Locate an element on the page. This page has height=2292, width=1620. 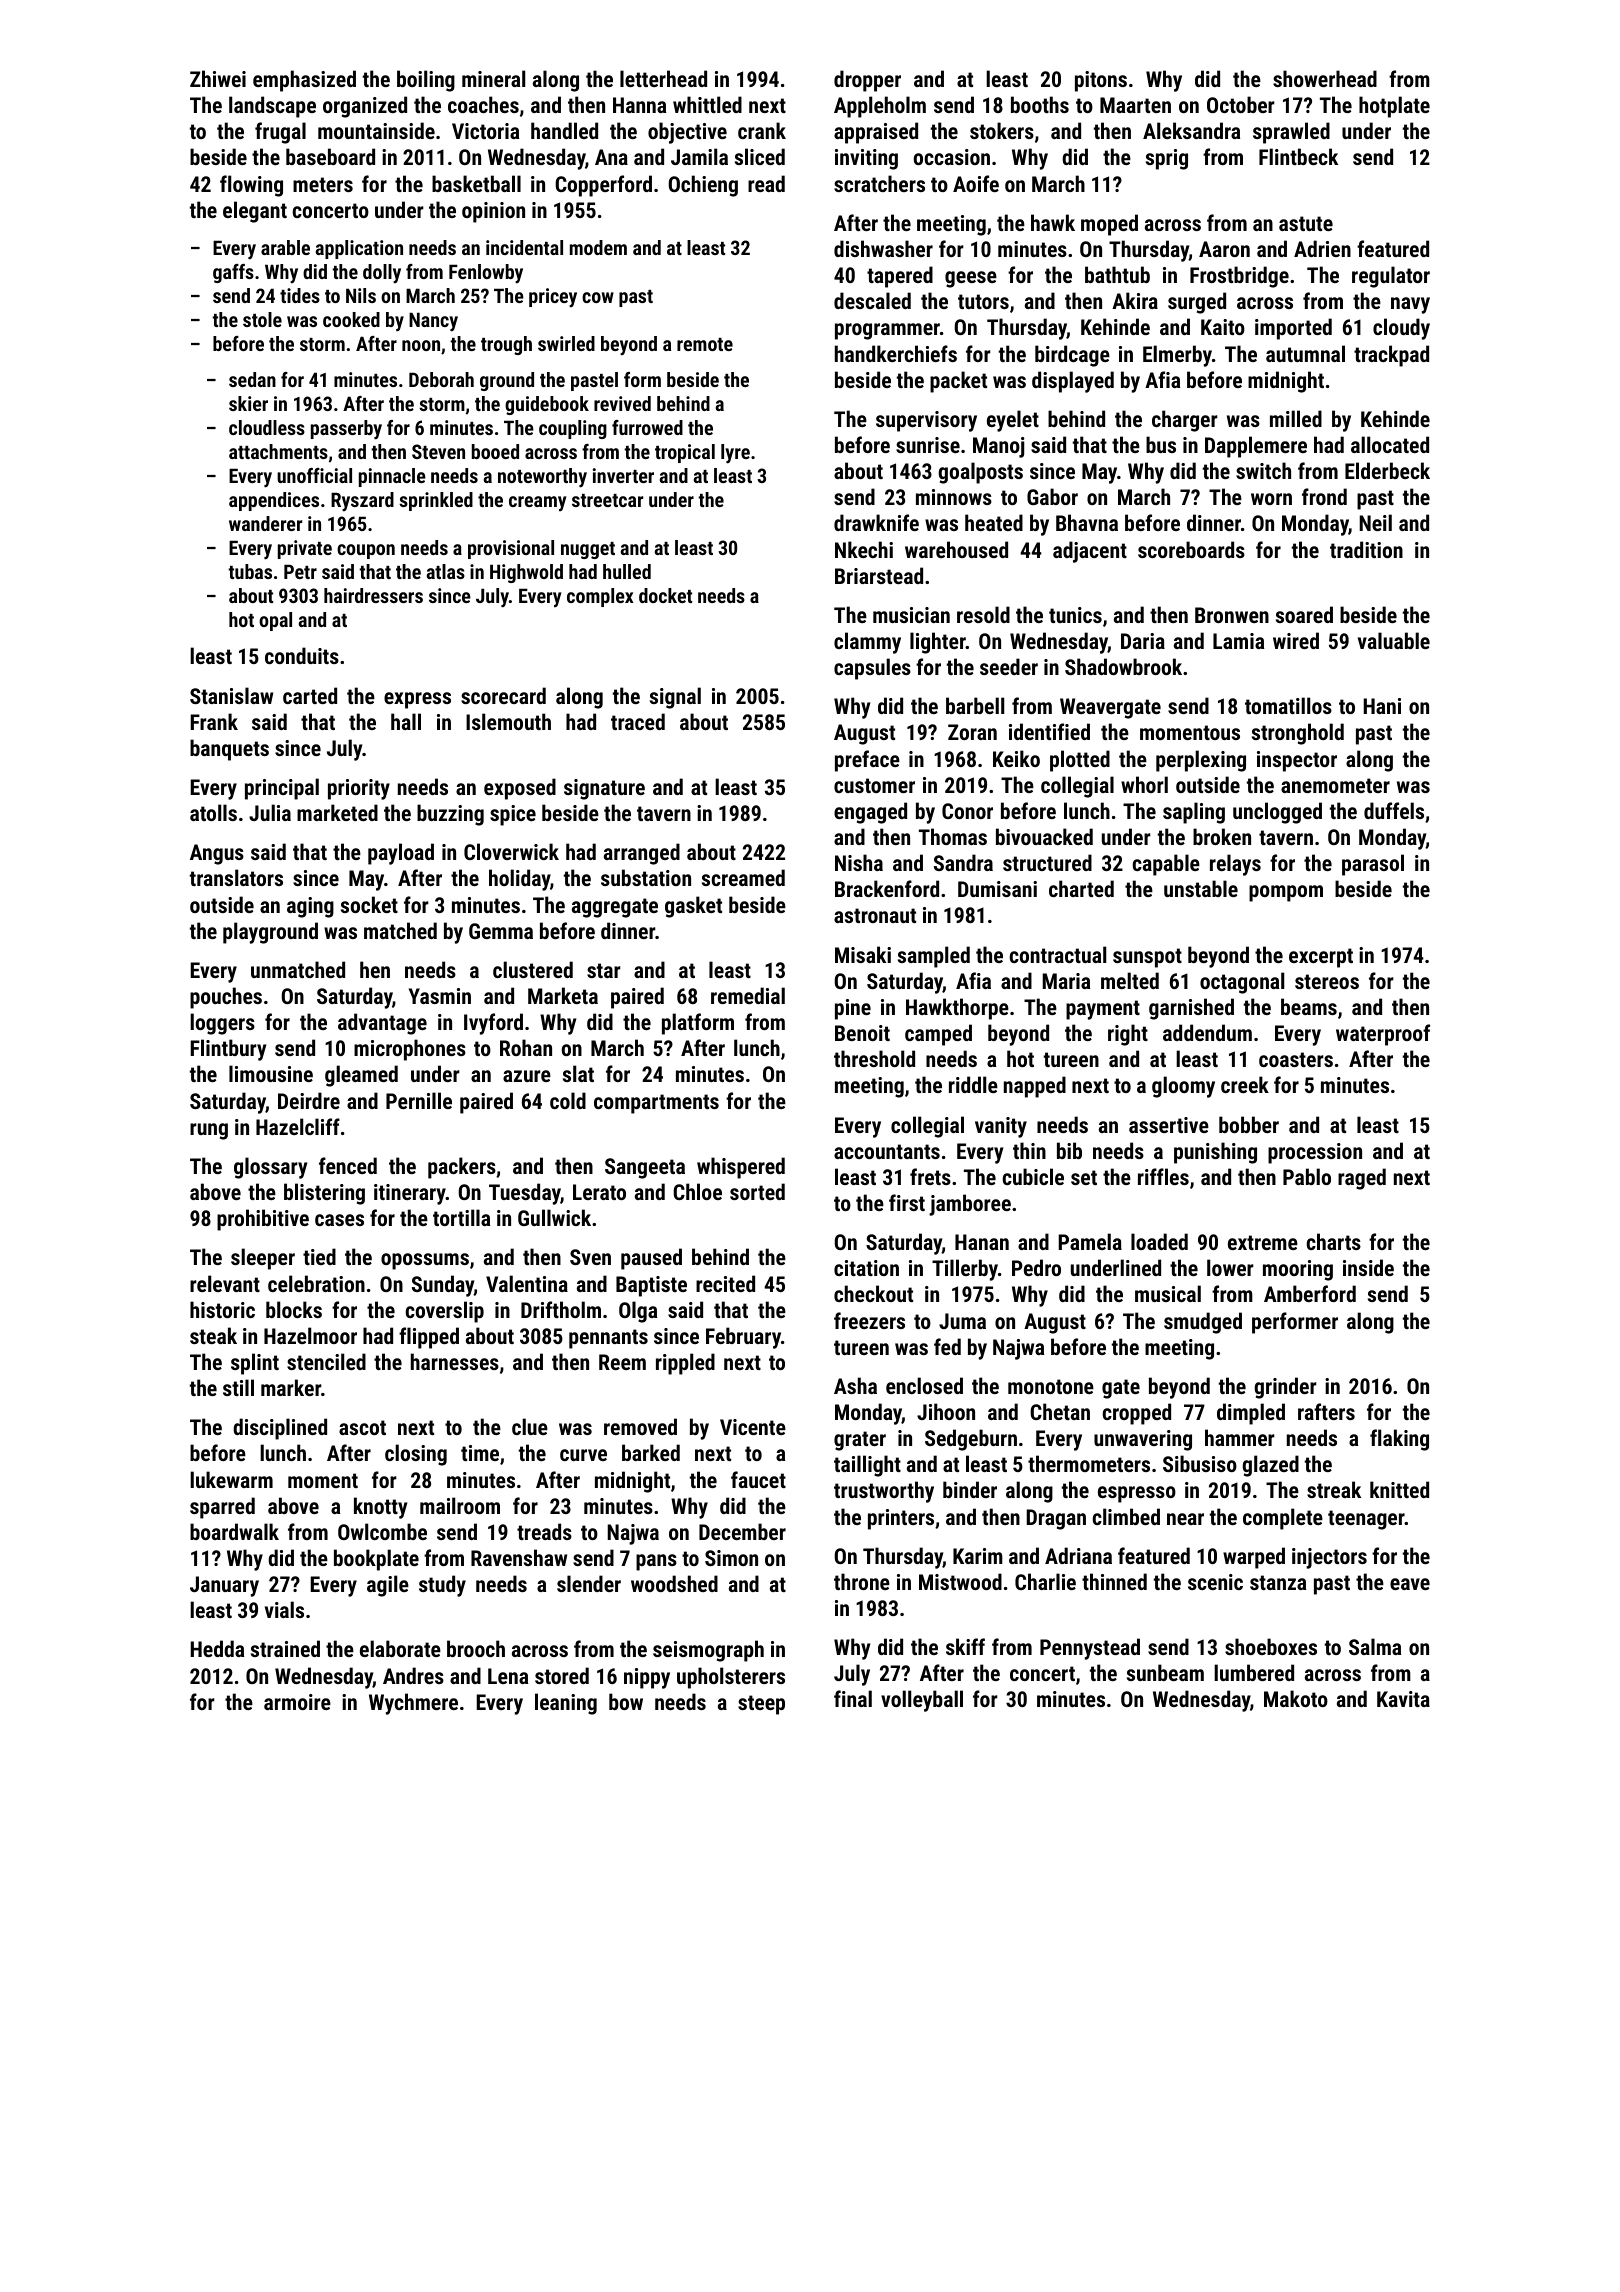
gleamed is located at coordinates (361, 1076).
